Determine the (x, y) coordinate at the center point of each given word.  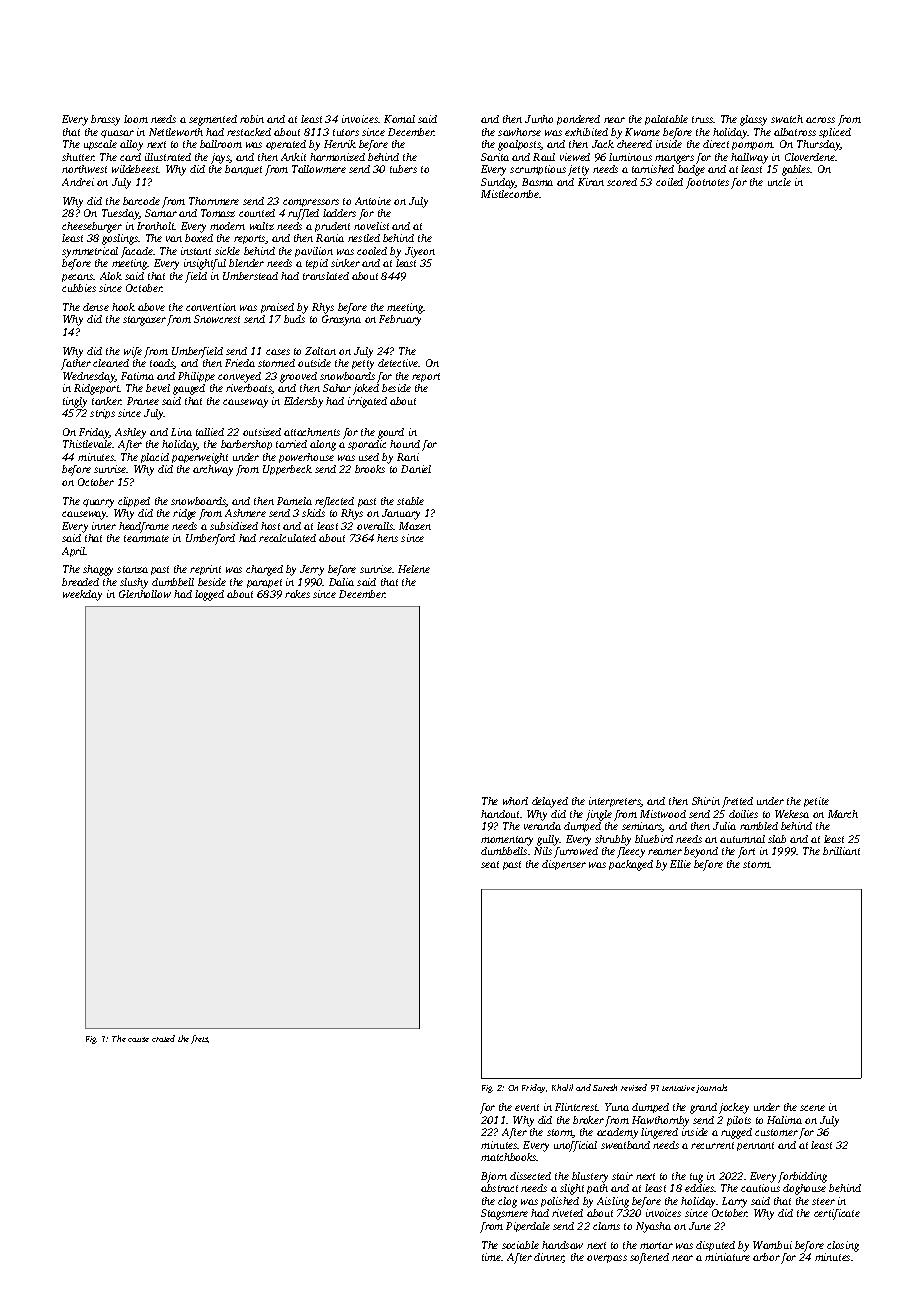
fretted (737, 802)
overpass (607, 1259)
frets (199, 1039)
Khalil (562, 1087)
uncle (779, 182)
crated (163, 1038)
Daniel (416, 469)
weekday (82, 595)
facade (137, 252)
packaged (631, 865)
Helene (414, 569)
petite (816, 802)
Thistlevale (87, 444)
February (400, 320)
